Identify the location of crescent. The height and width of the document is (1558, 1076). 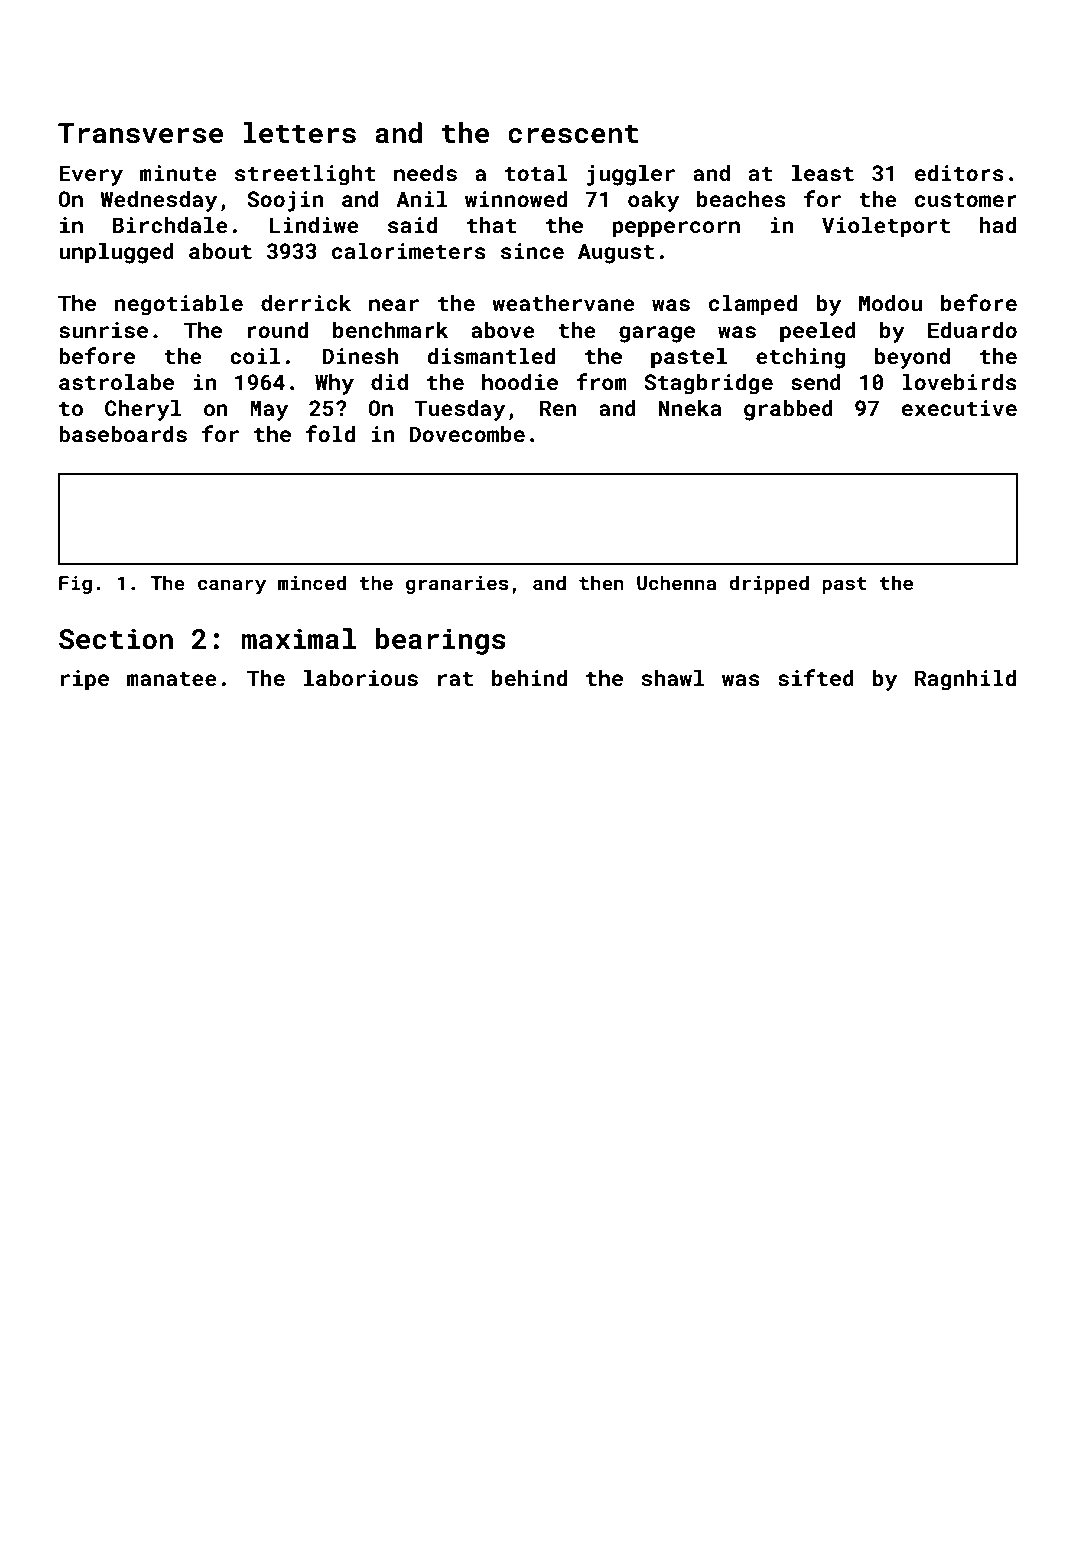
(573, 134).
